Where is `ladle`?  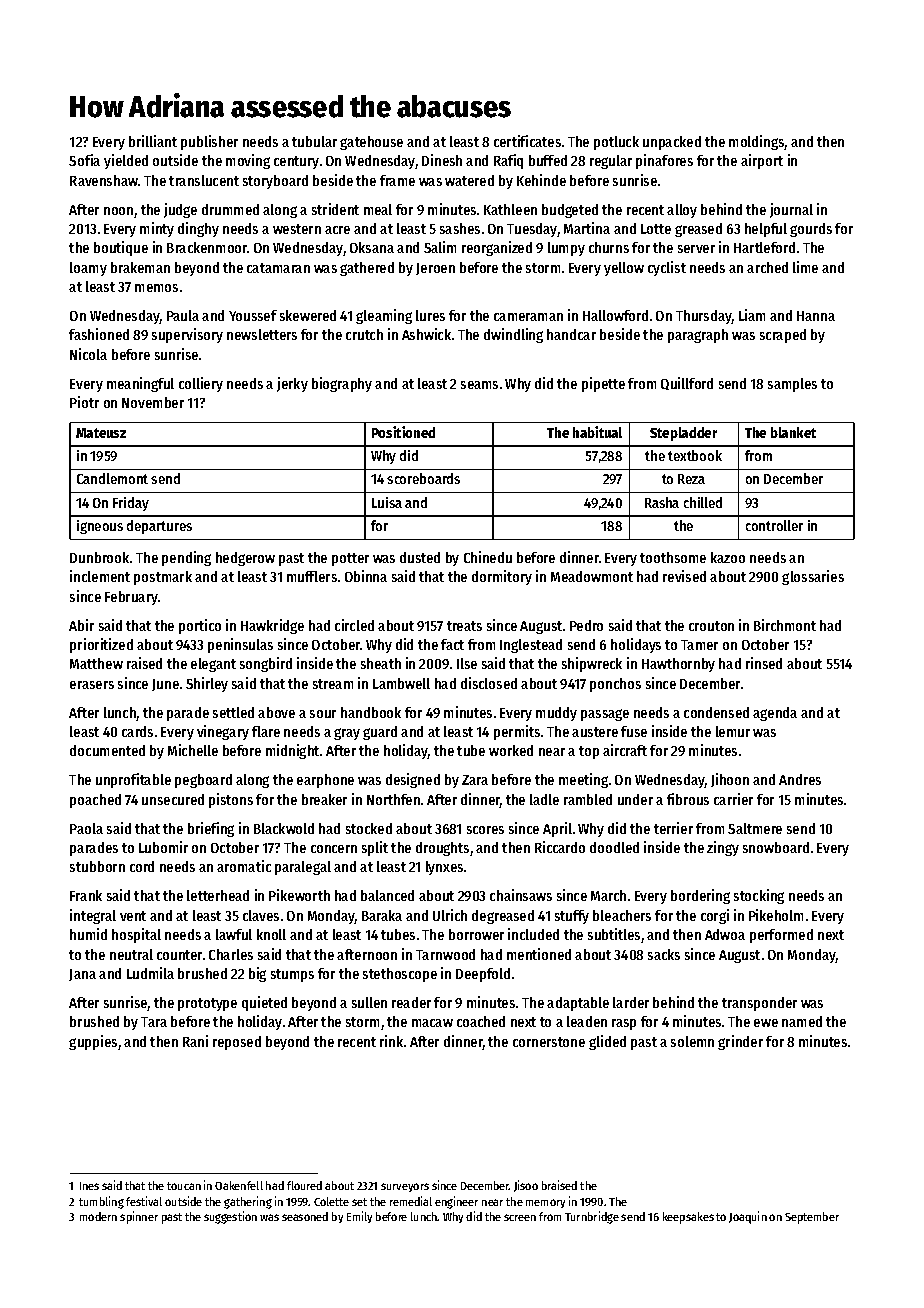 ladle is located at coordinates (544, 799).
